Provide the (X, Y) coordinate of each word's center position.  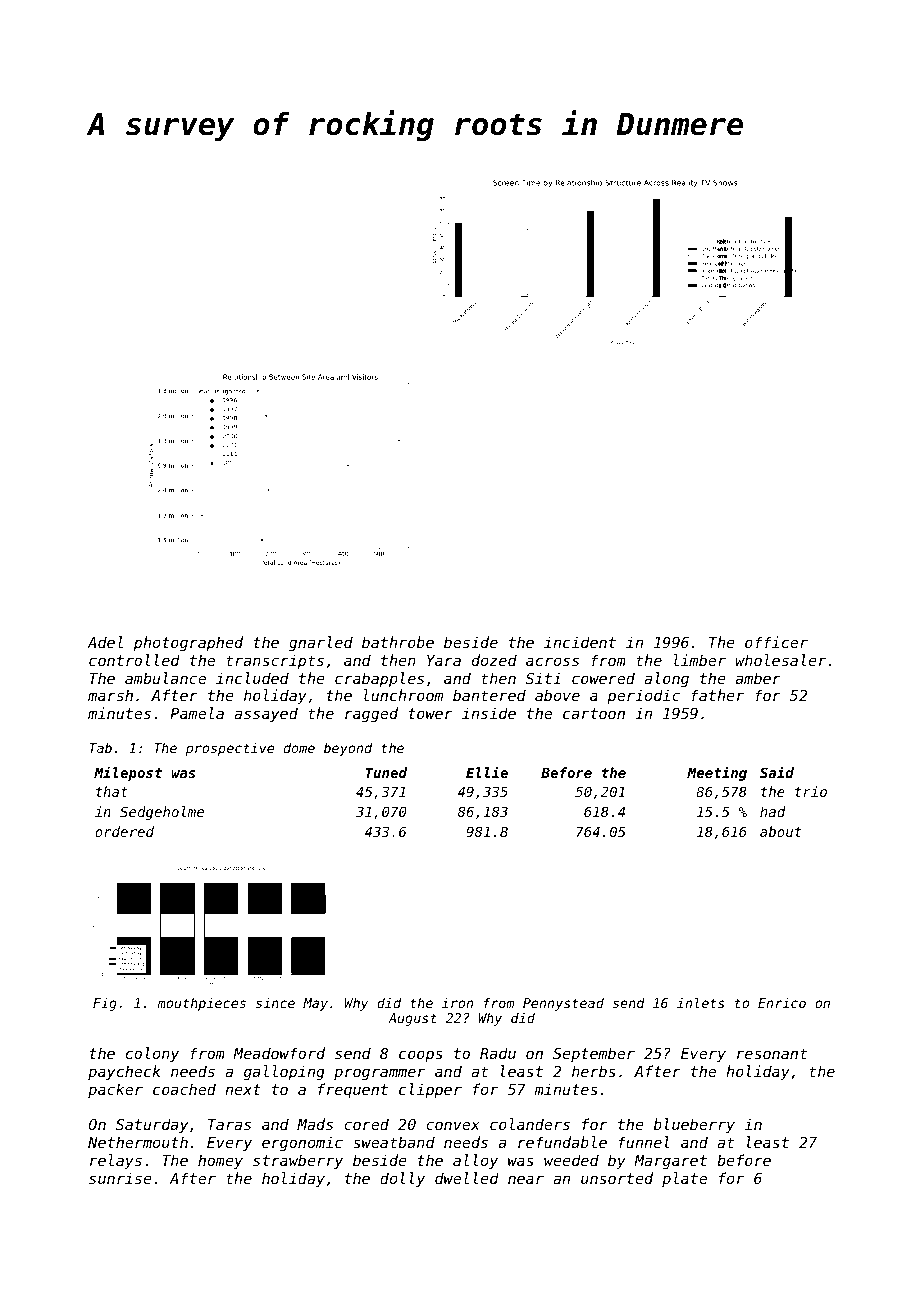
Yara (444, 660)
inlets (700, 1002)
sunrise (120, 1178)
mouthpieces (202, 1004)
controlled (134, 660)
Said (777, 772)
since (275, 1003)
